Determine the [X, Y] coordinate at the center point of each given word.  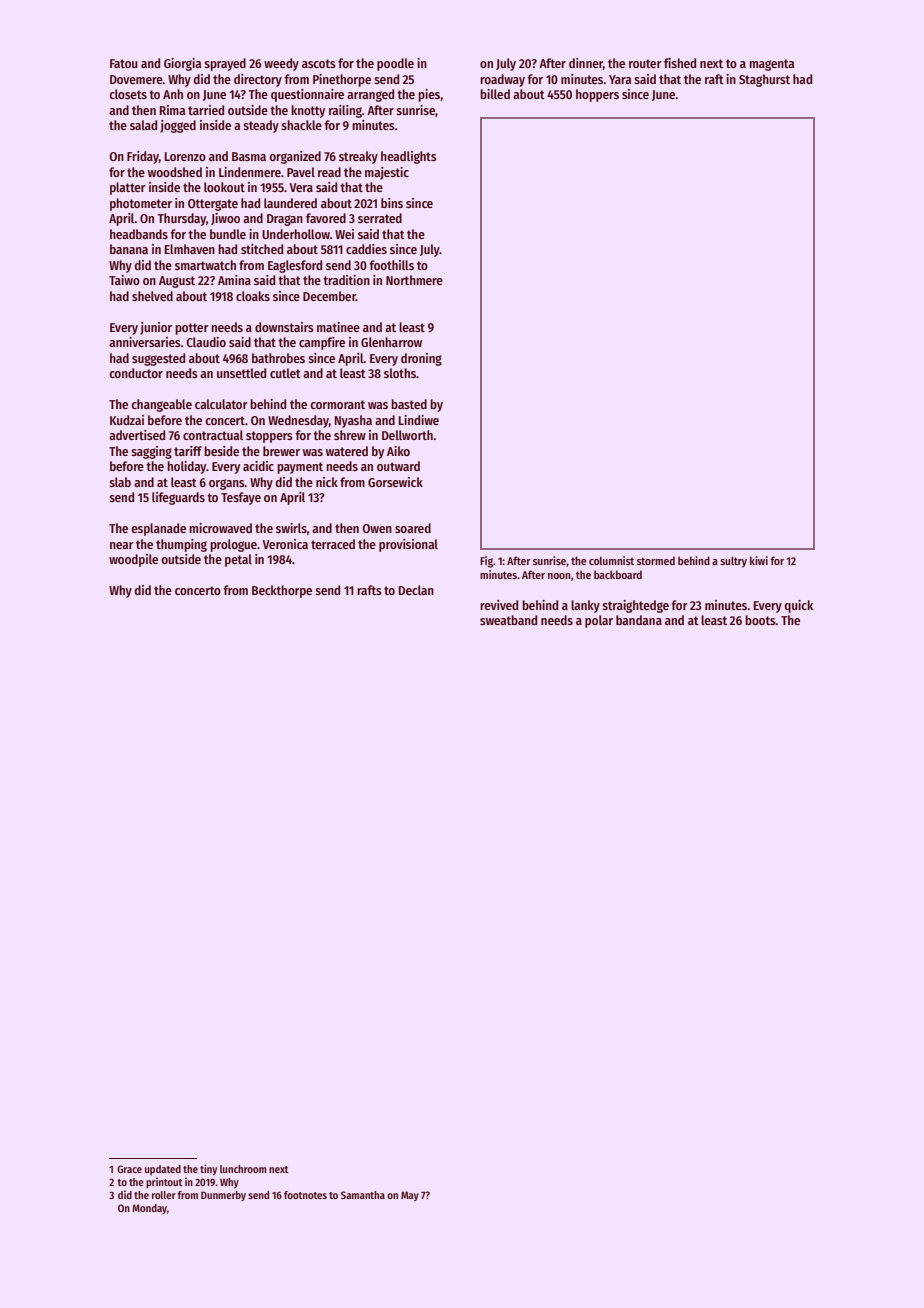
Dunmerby [223, 1196]
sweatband [508, 620]
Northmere [414, 280]
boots [760, 620]
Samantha [363, 1195]
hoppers [597, 95]
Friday [143, 157]
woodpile [133, 560]
